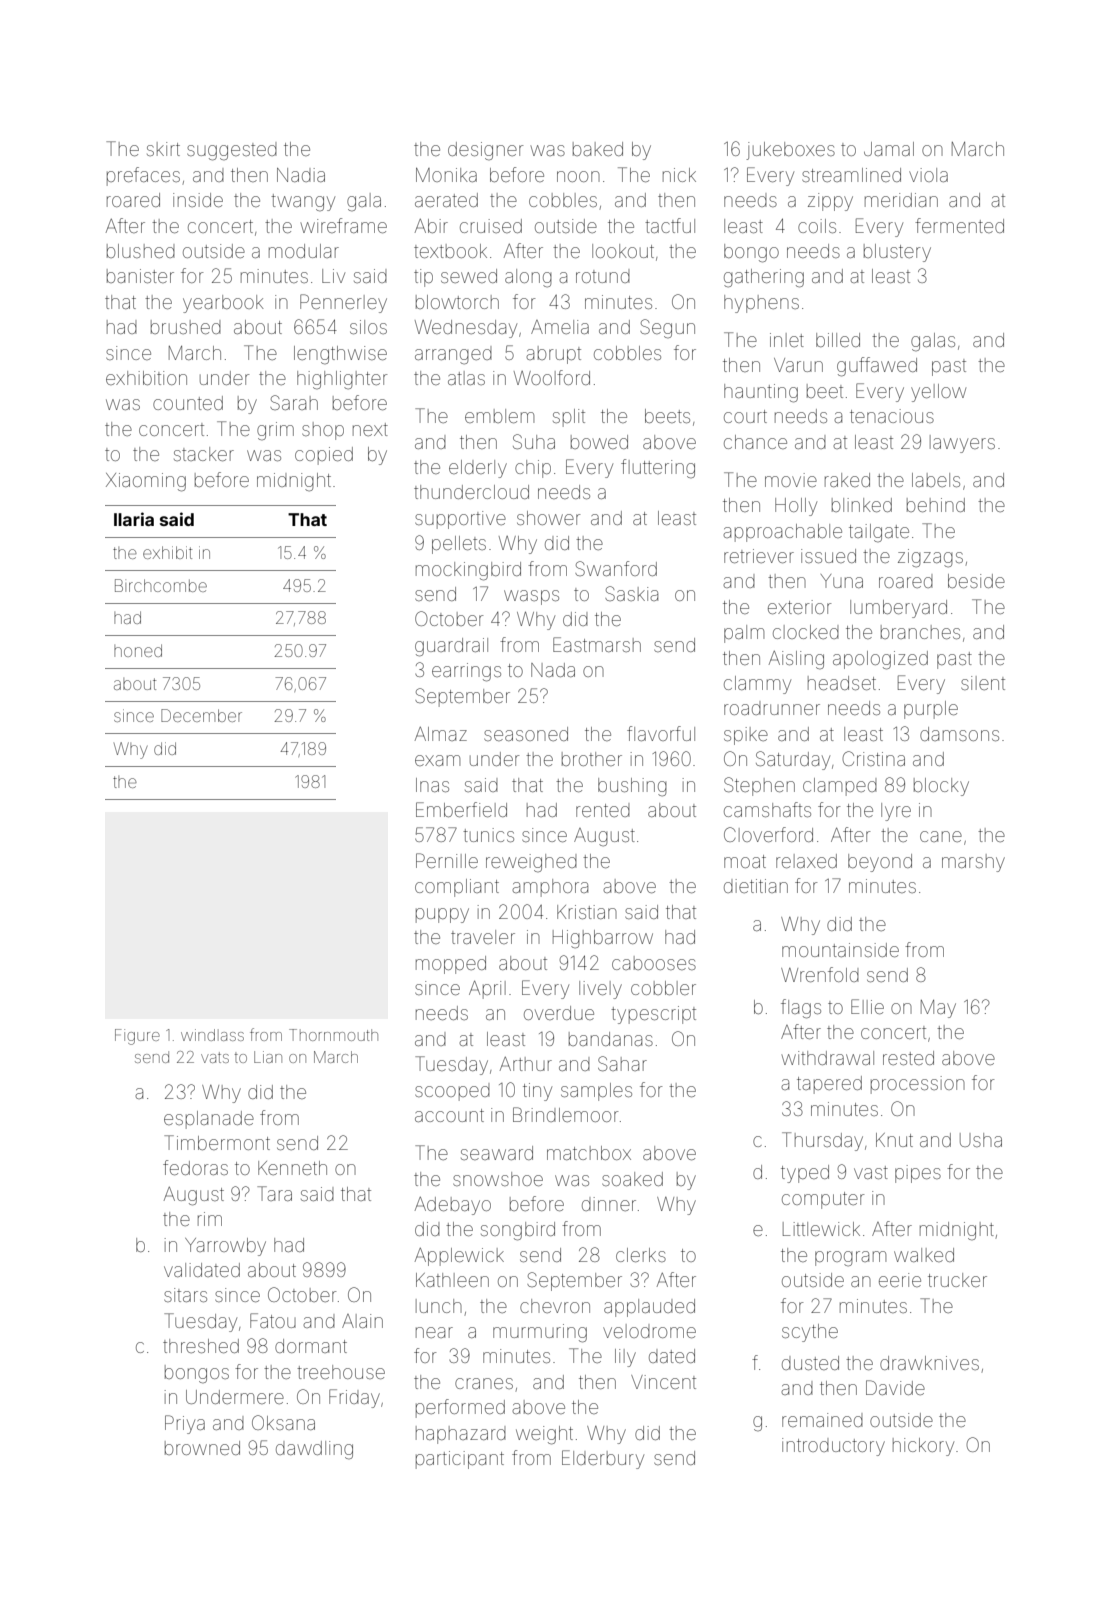 This screenshot has height=1610, width=1111. I want to click on Highbarrow, so click(603, 939).
